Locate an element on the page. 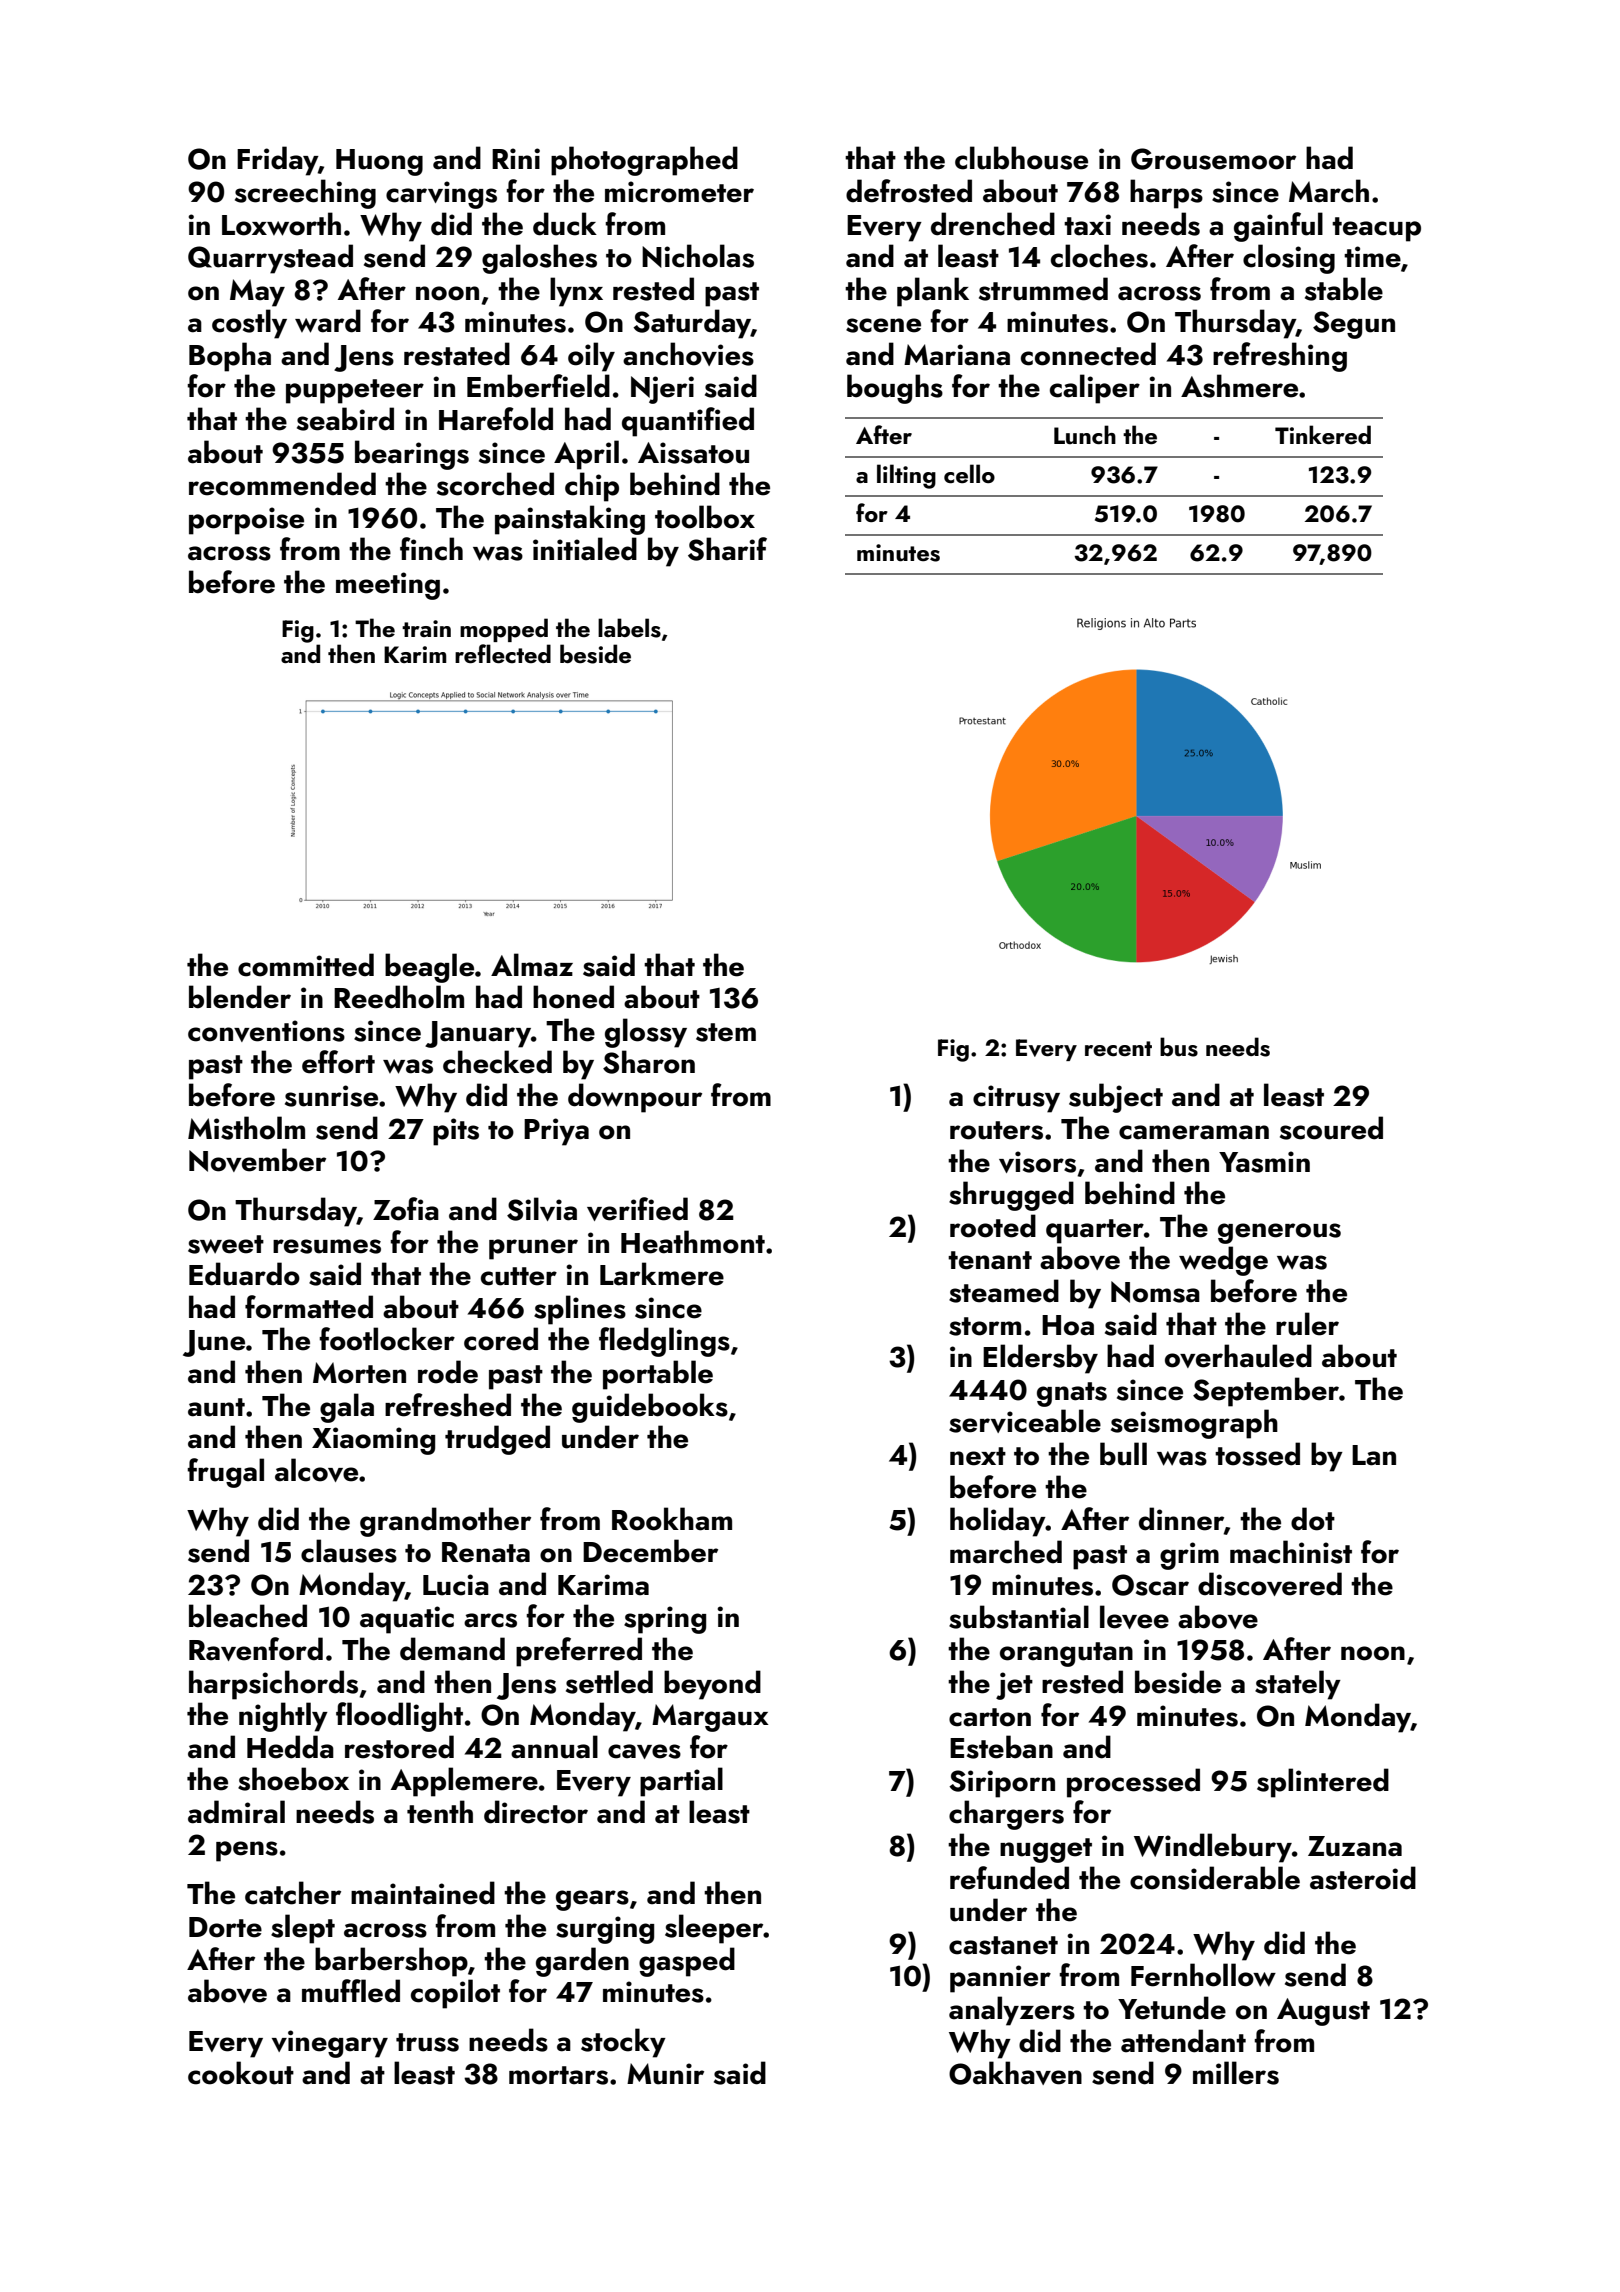 Image resolution: width=1620 pixels, height=2292 pixels. partial is located at coordinates (681, 1782).
